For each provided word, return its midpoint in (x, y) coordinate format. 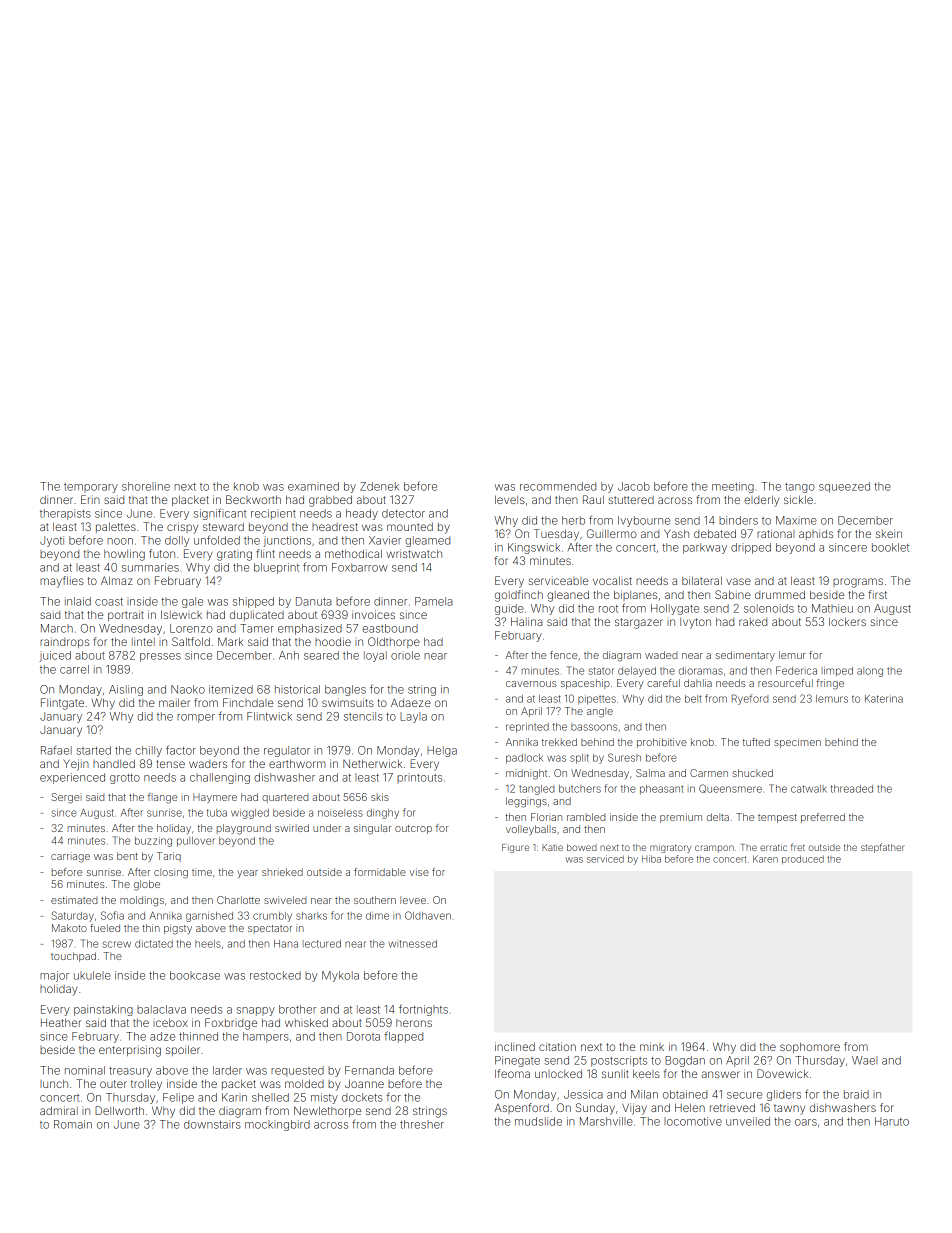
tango (800, 488)
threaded (852, 789)
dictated (154, 944)
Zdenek (379, 486)
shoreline (146, 486)
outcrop (413, 829)
